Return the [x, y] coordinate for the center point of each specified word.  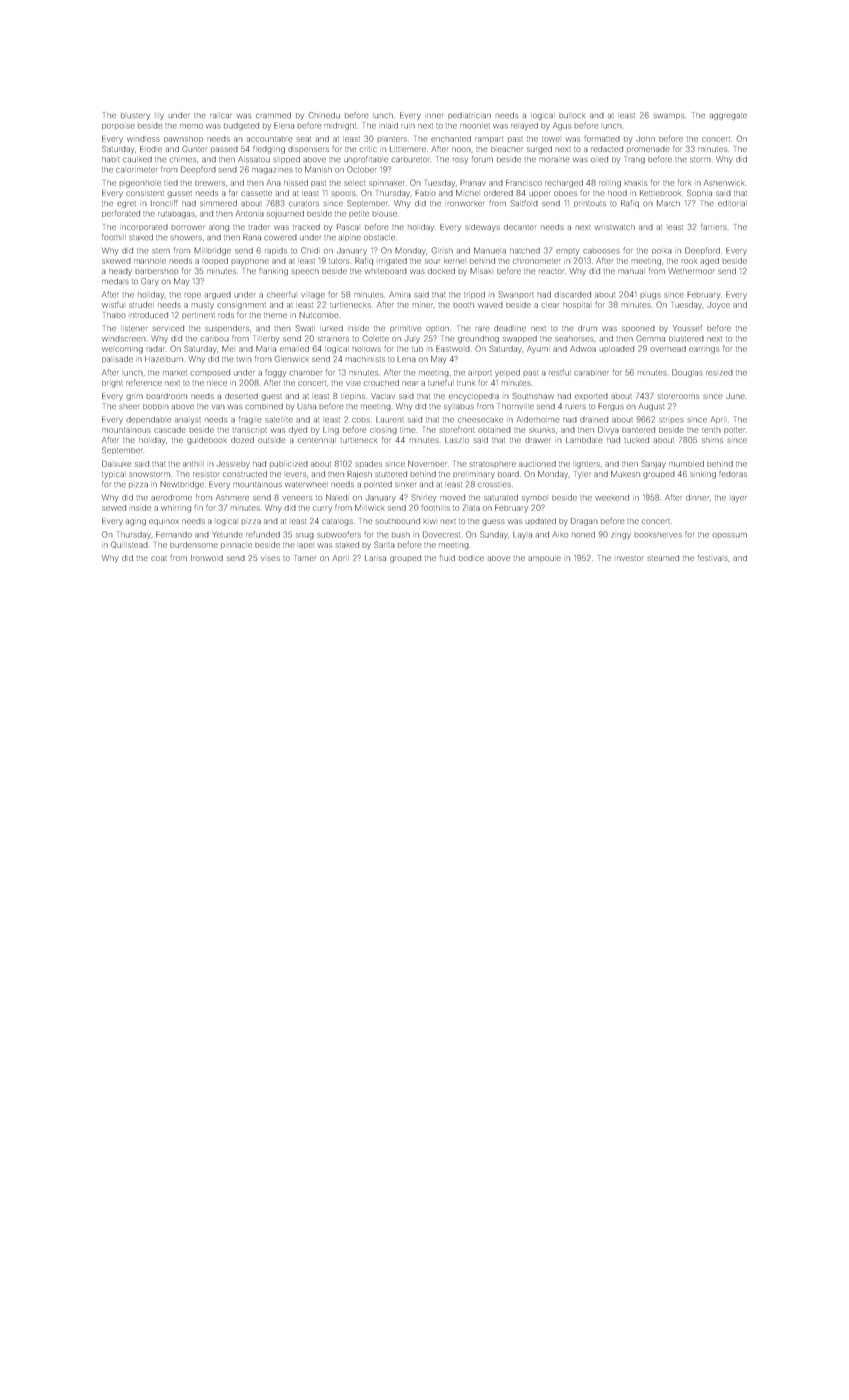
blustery [135, 116]
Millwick [370, 508]
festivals [713, 558]
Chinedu [324, 115]
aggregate [728, 116]
